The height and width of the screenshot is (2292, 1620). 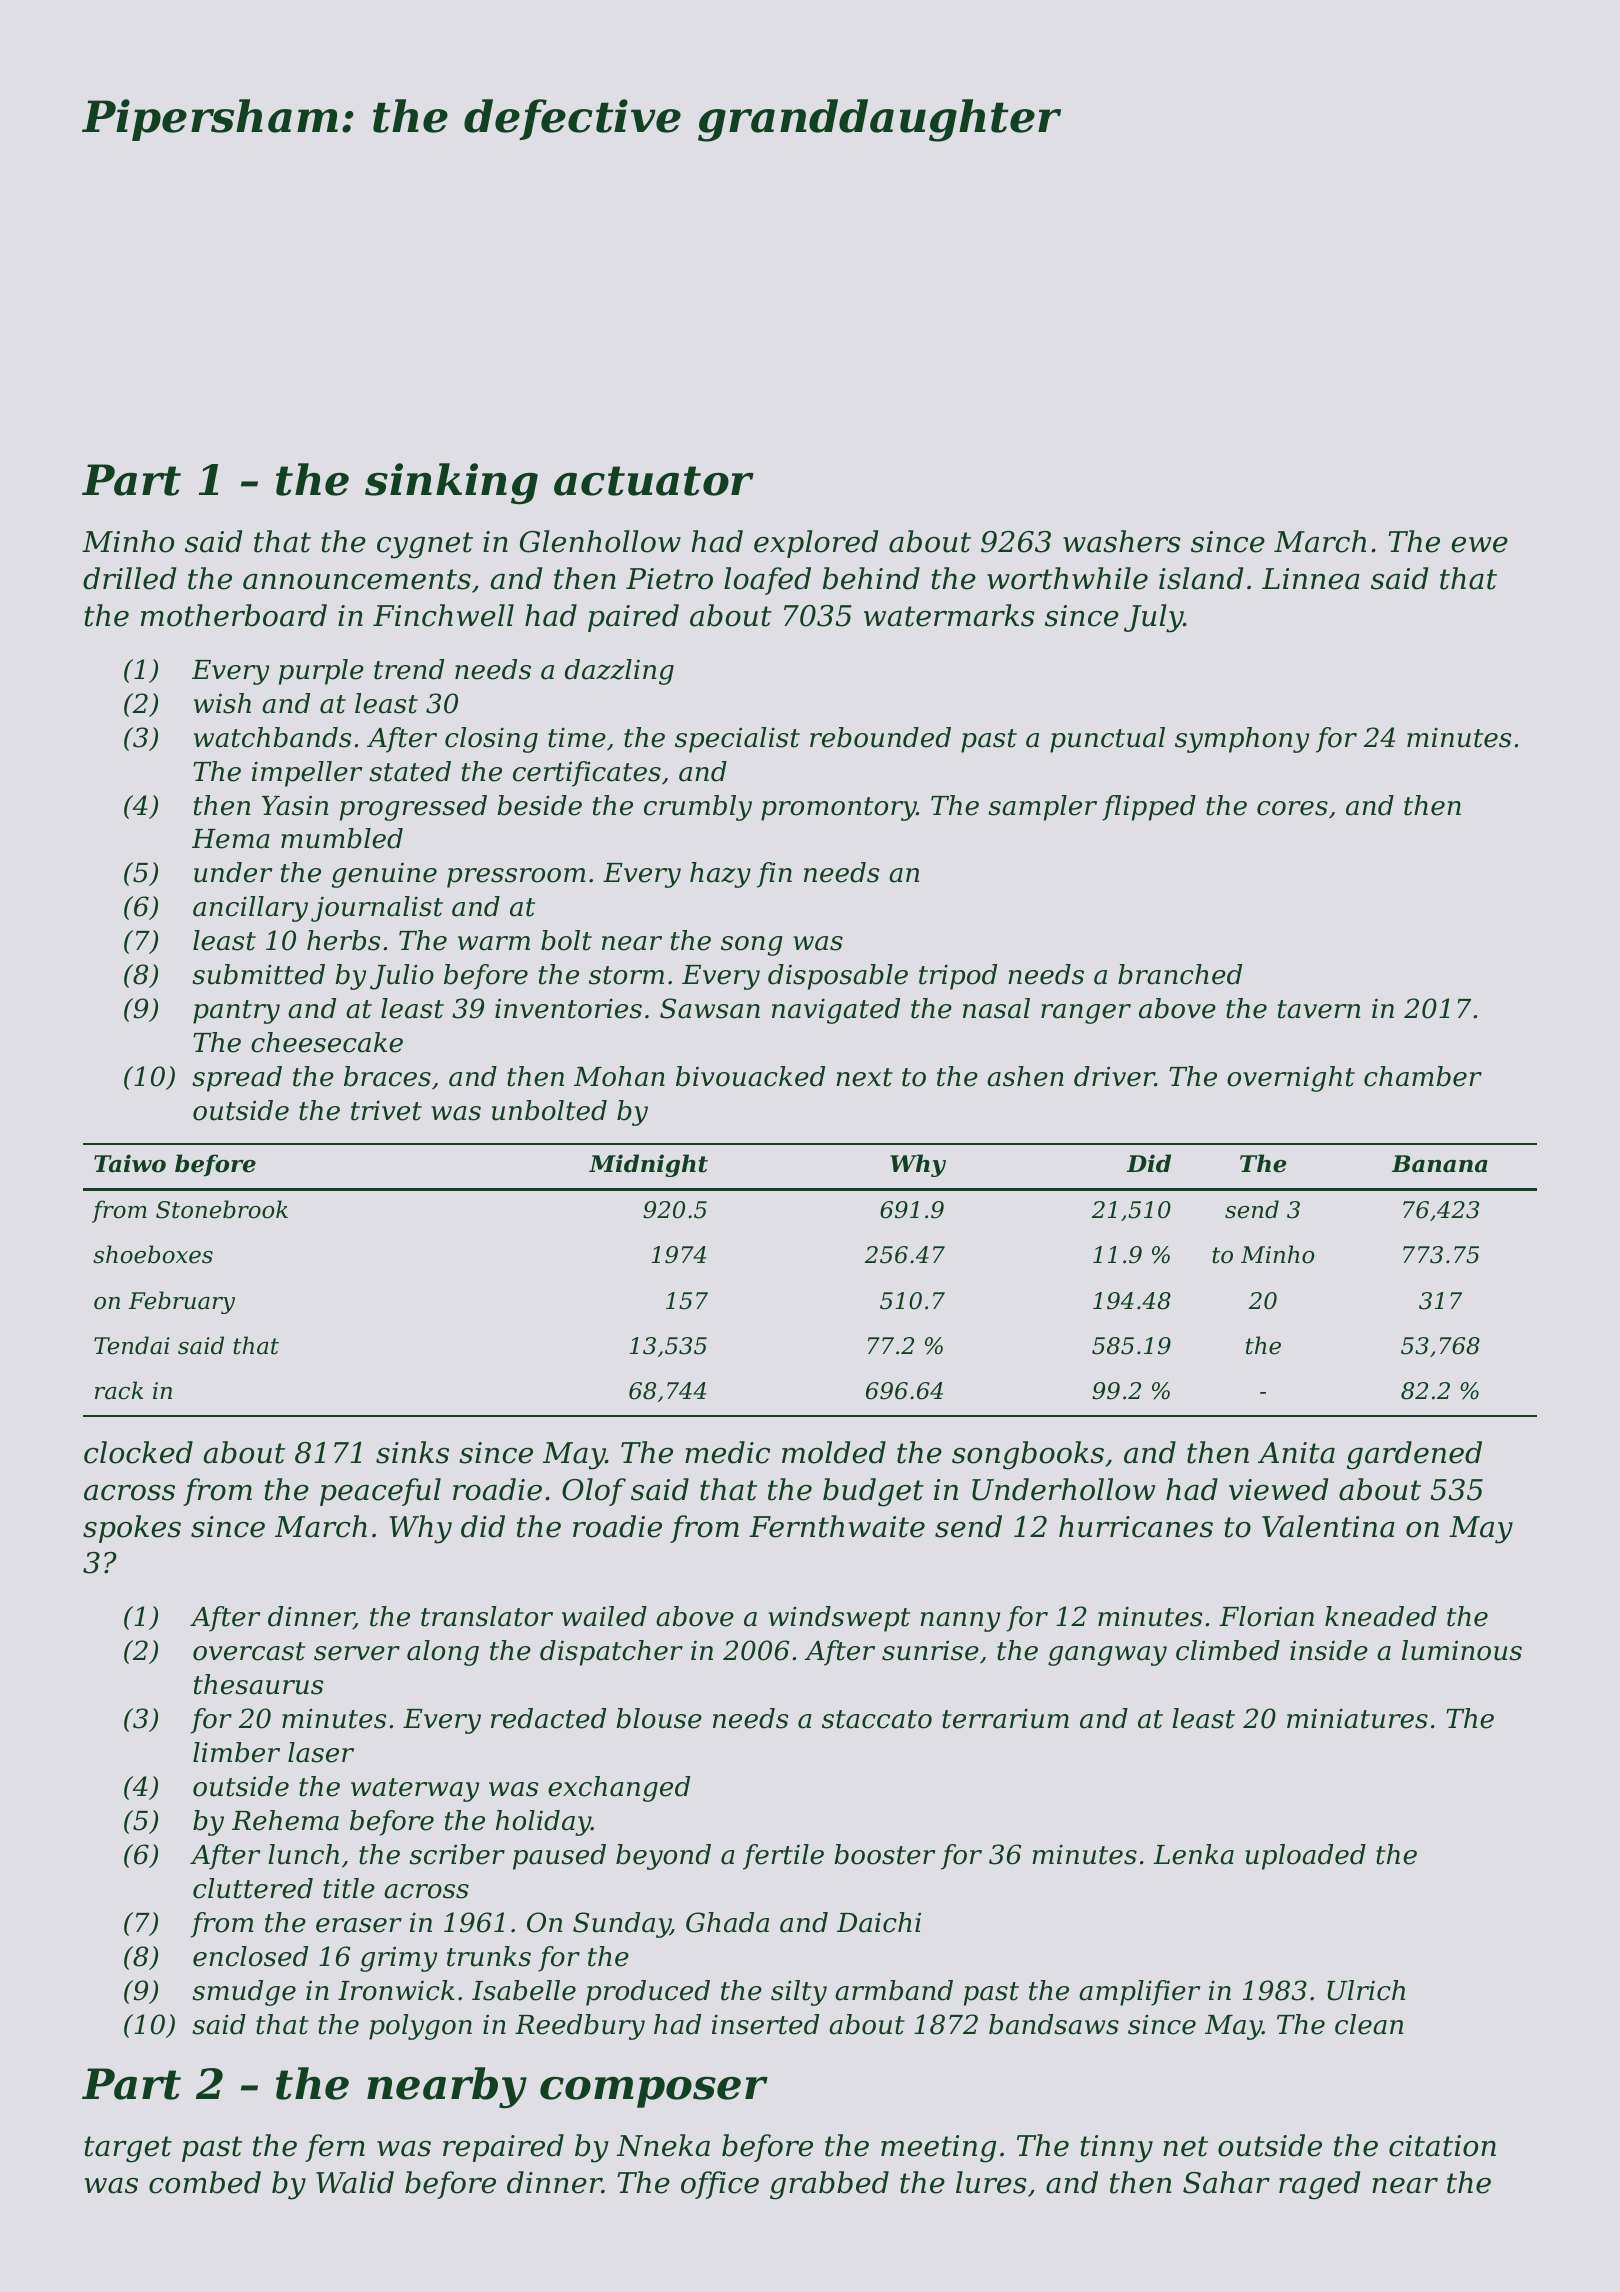 What do you see at coordinates (1311, 579) in the screenshot?
I see `Linnea` at bounding box center [1311, 579].
